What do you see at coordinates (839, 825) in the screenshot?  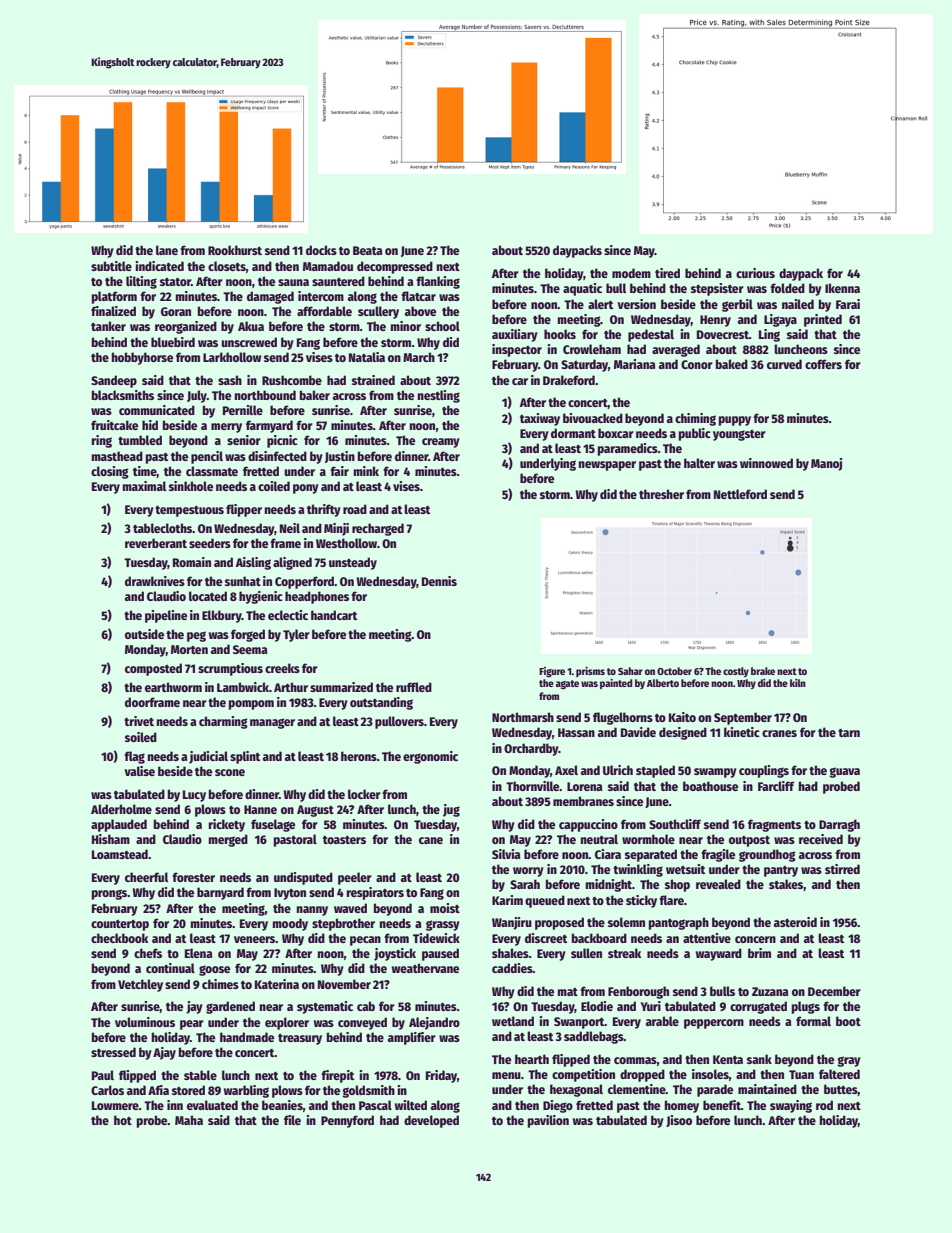 I see `Darragh` at bounding box center [839, 825].
